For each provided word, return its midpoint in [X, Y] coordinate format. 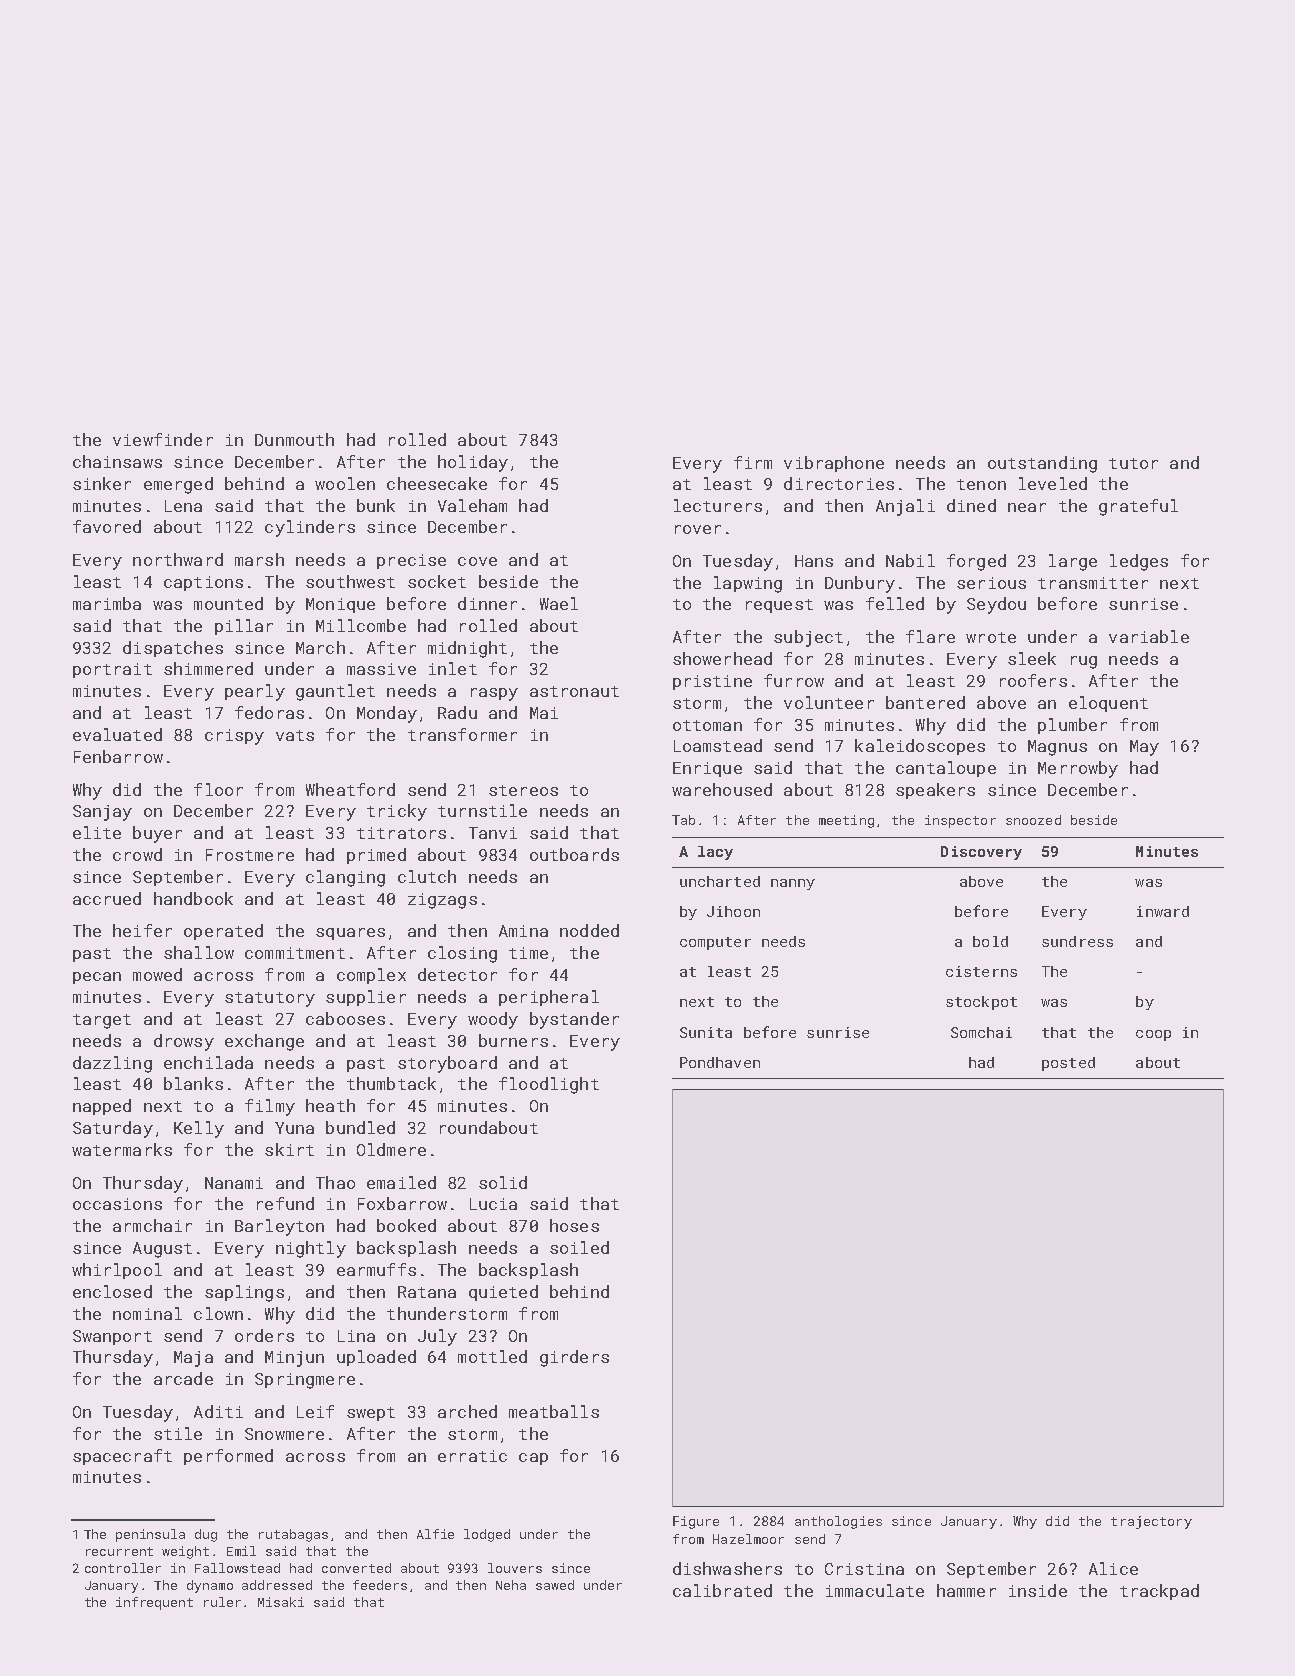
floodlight [549, 1085]
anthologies [838, 1522]
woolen [345, 483]
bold [990, 941]
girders [574, 1358]
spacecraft [122, 1457]
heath [330, 1105]
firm [753, 462]
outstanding [1042, 464]
